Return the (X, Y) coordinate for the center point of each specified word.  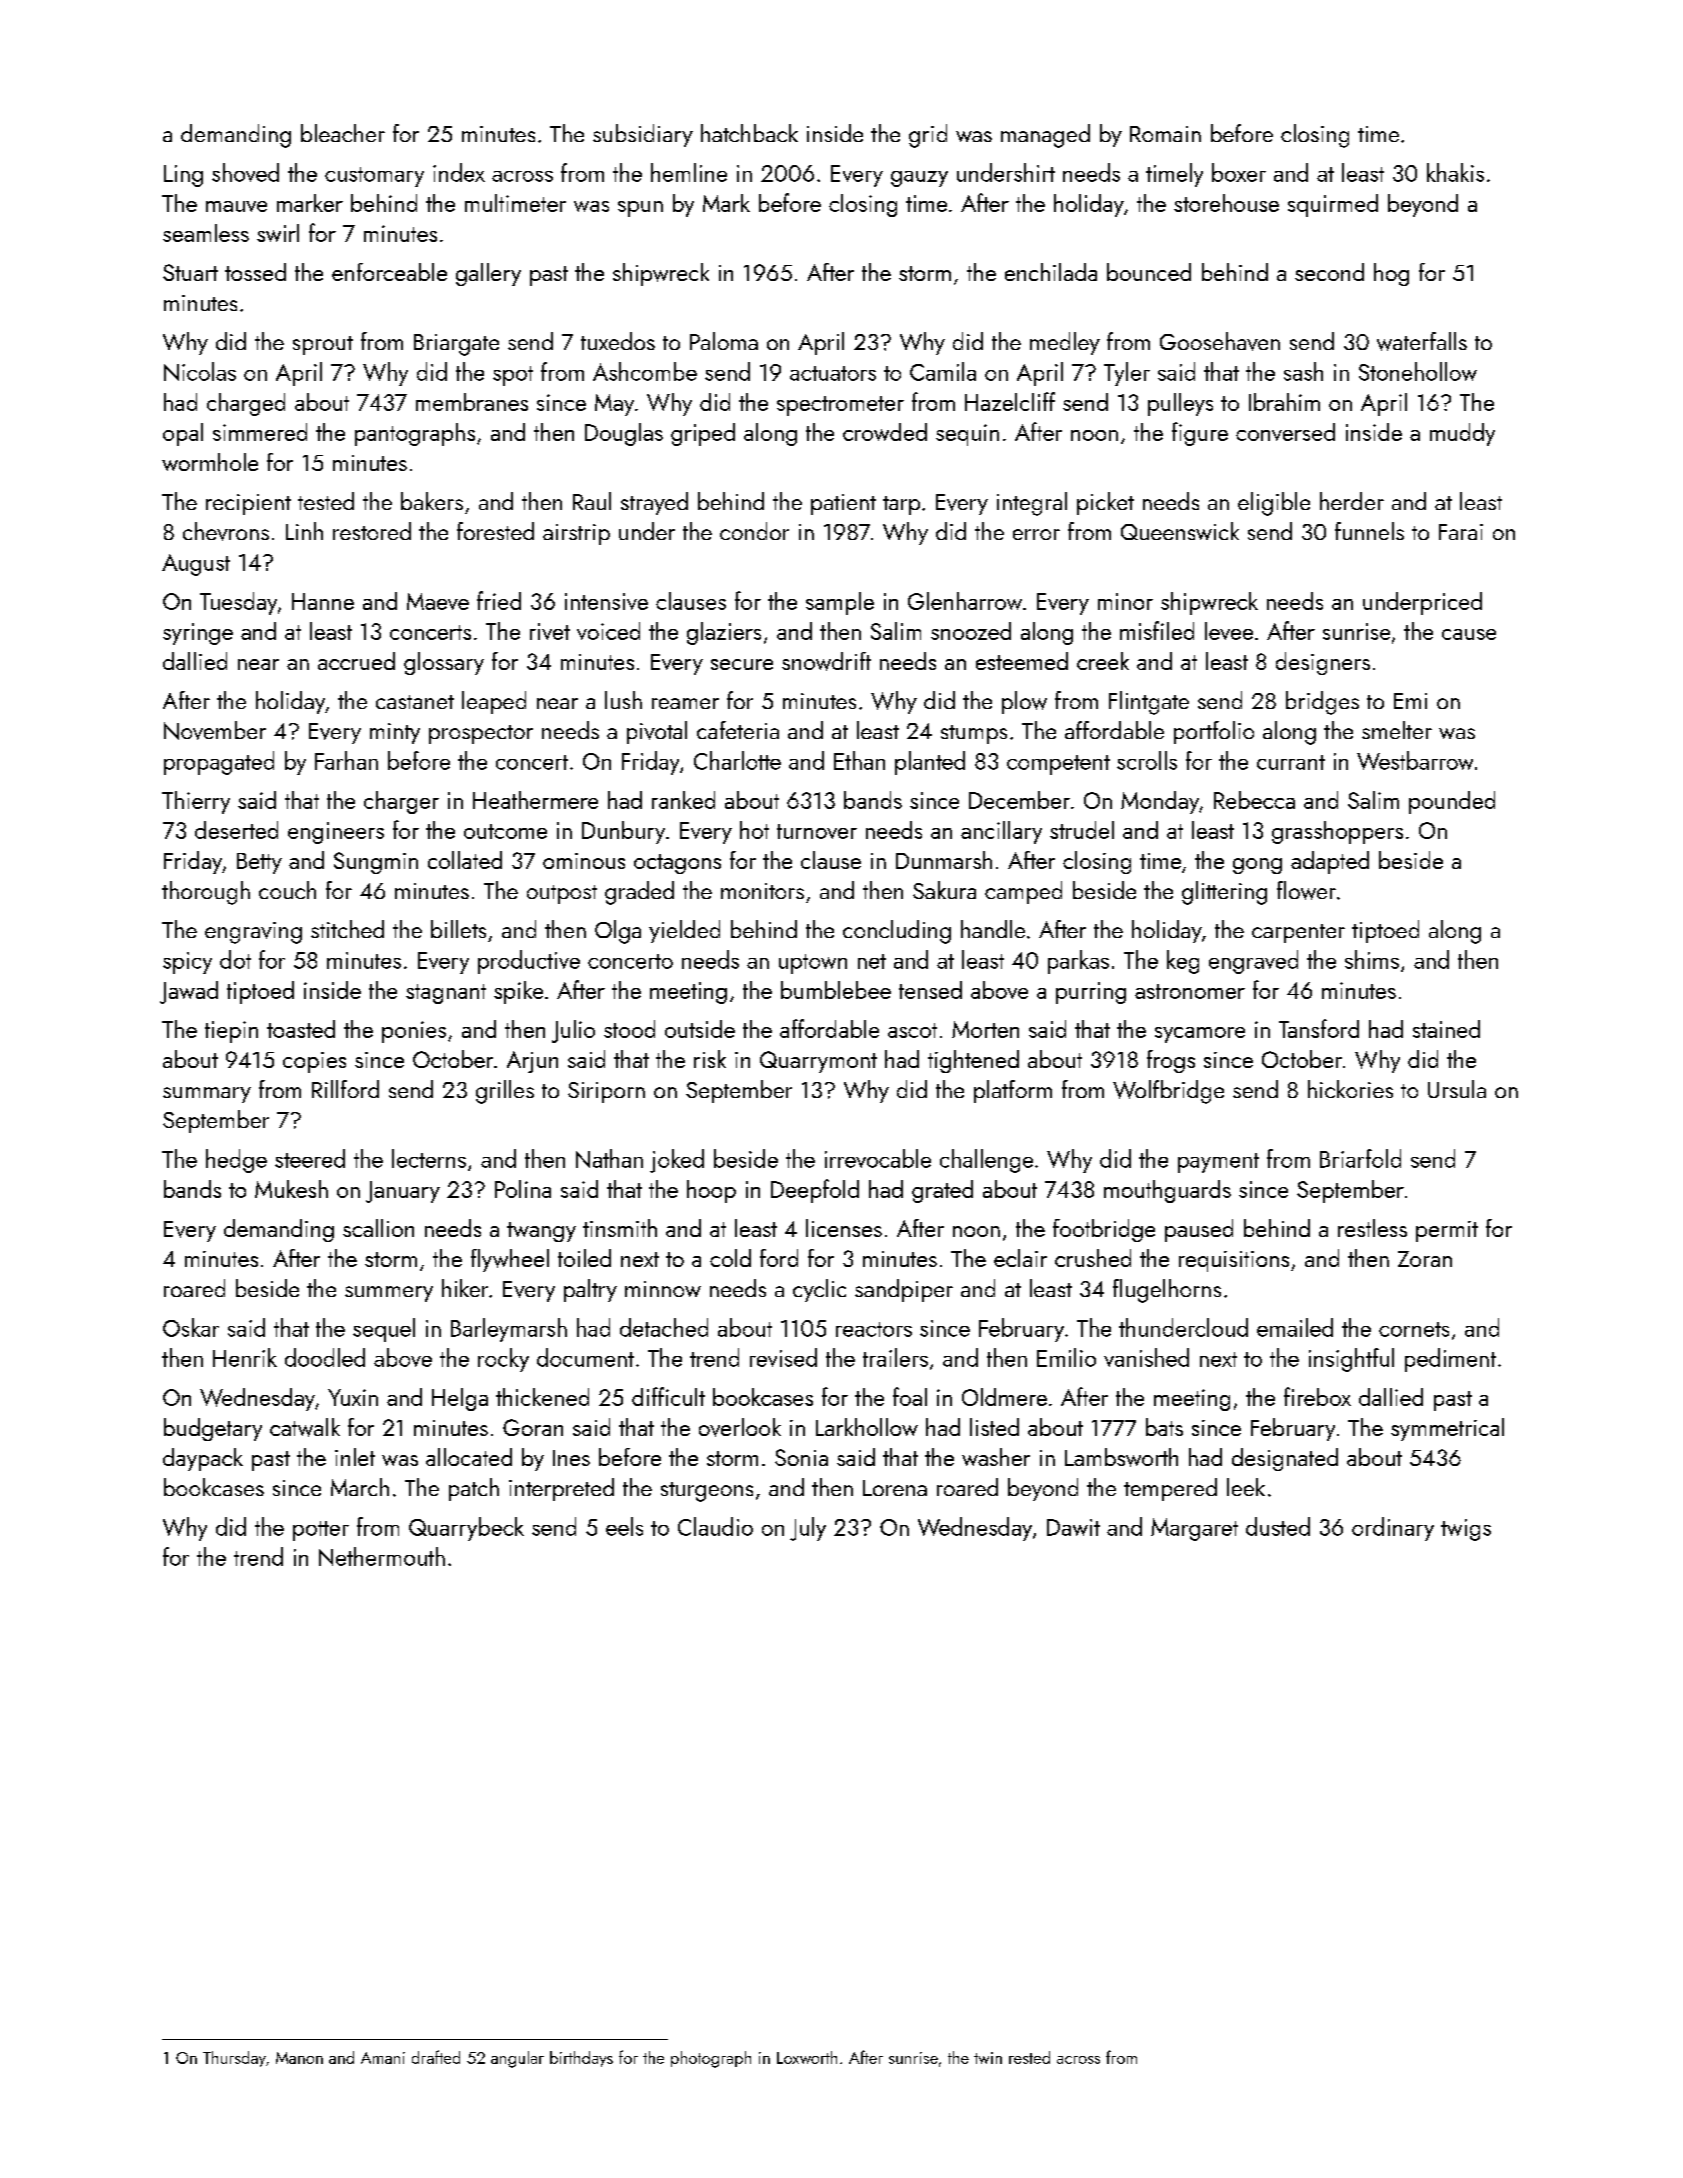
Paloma (724, 341)
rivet (550, 631)
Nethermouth (382, 1556)
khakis (1455, 172)
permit (1447, 1231)
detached (664, 1327)
